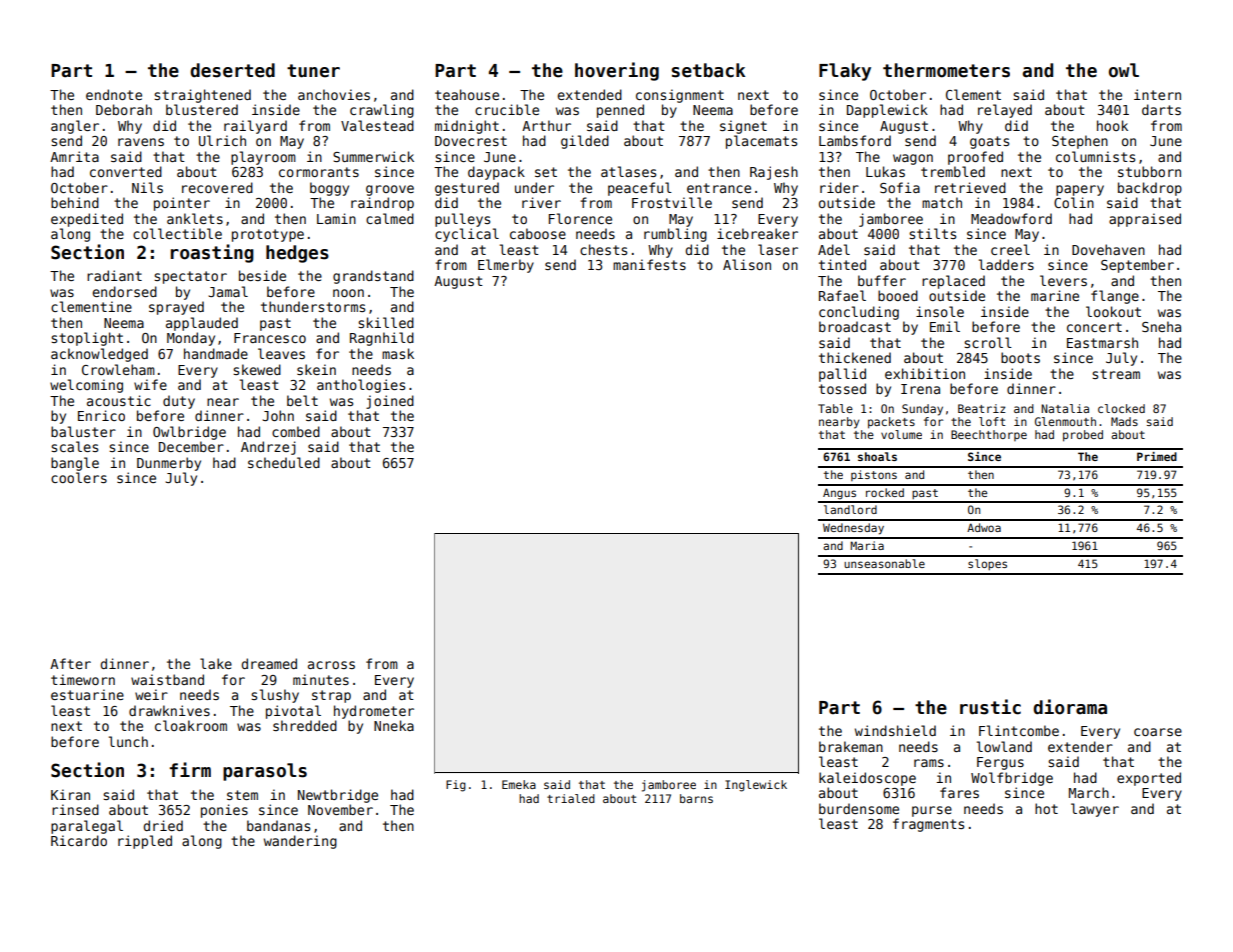  Describe the element at coordinates (79, 477) in the page. I see `coolers` at that location.
